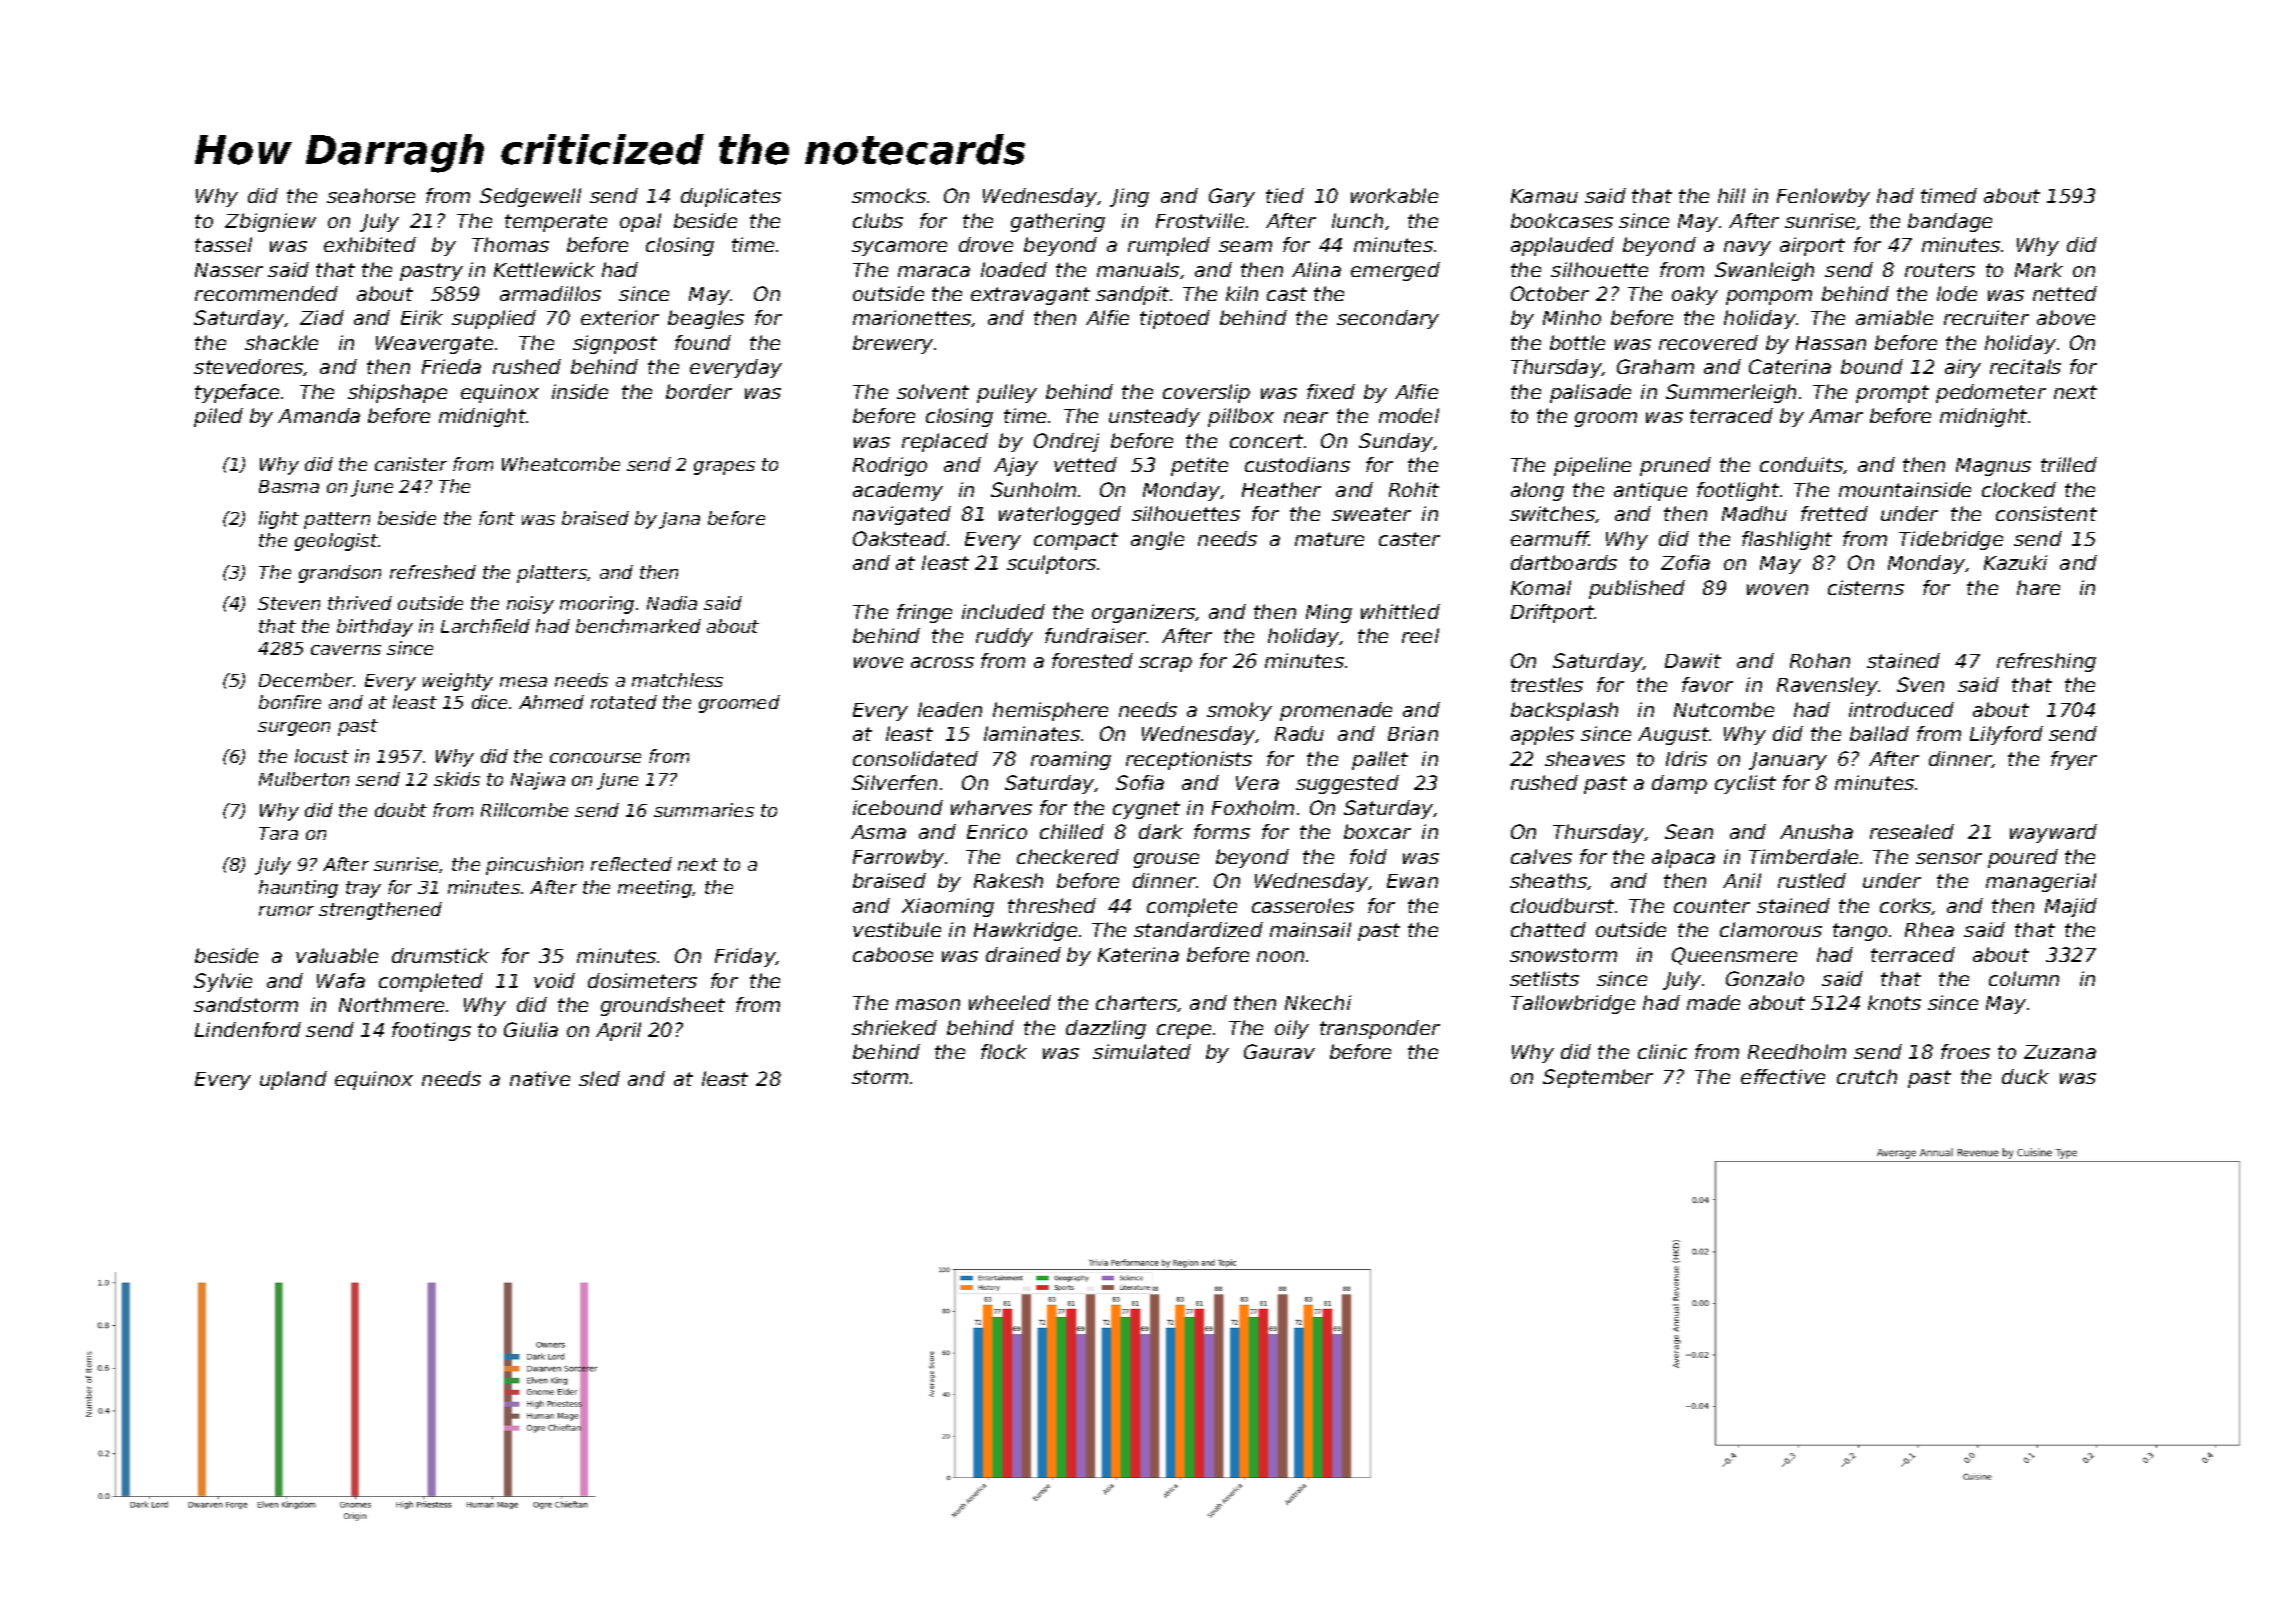 The image size is (2292, 1620). What do you see at coordinates (371, 195) in the screenshot?
I see `seahorse` at bounding box center [371, 195].
